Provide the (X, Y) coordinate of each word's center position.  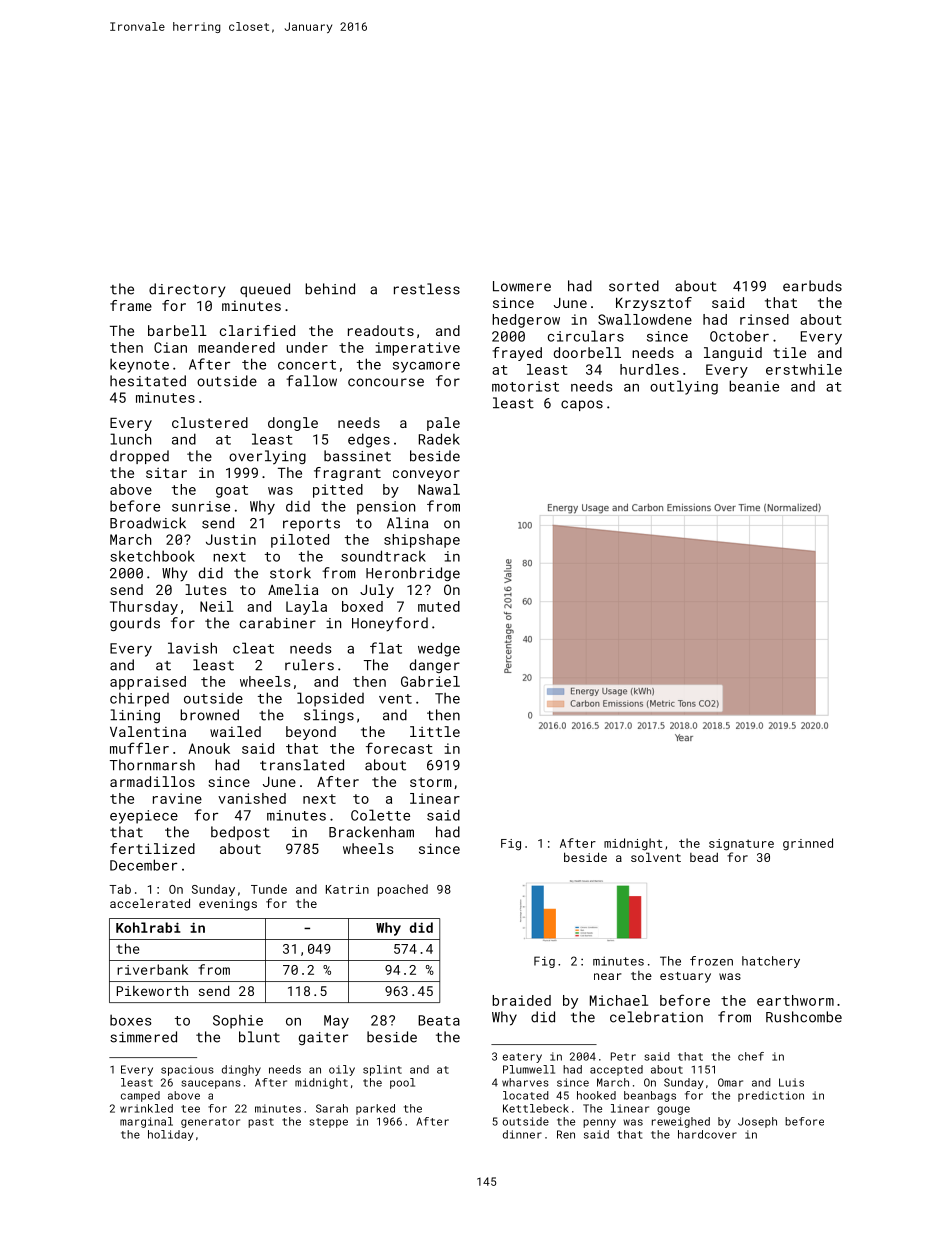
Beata (439, 1020)
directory (187, 290)
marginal (146, 1122)
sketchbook (152, 556)
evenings (228, 905)
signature (741, 845)
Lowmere (522, 286)
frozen (711, 961)
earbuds (812, 286)
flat (386, 648)
